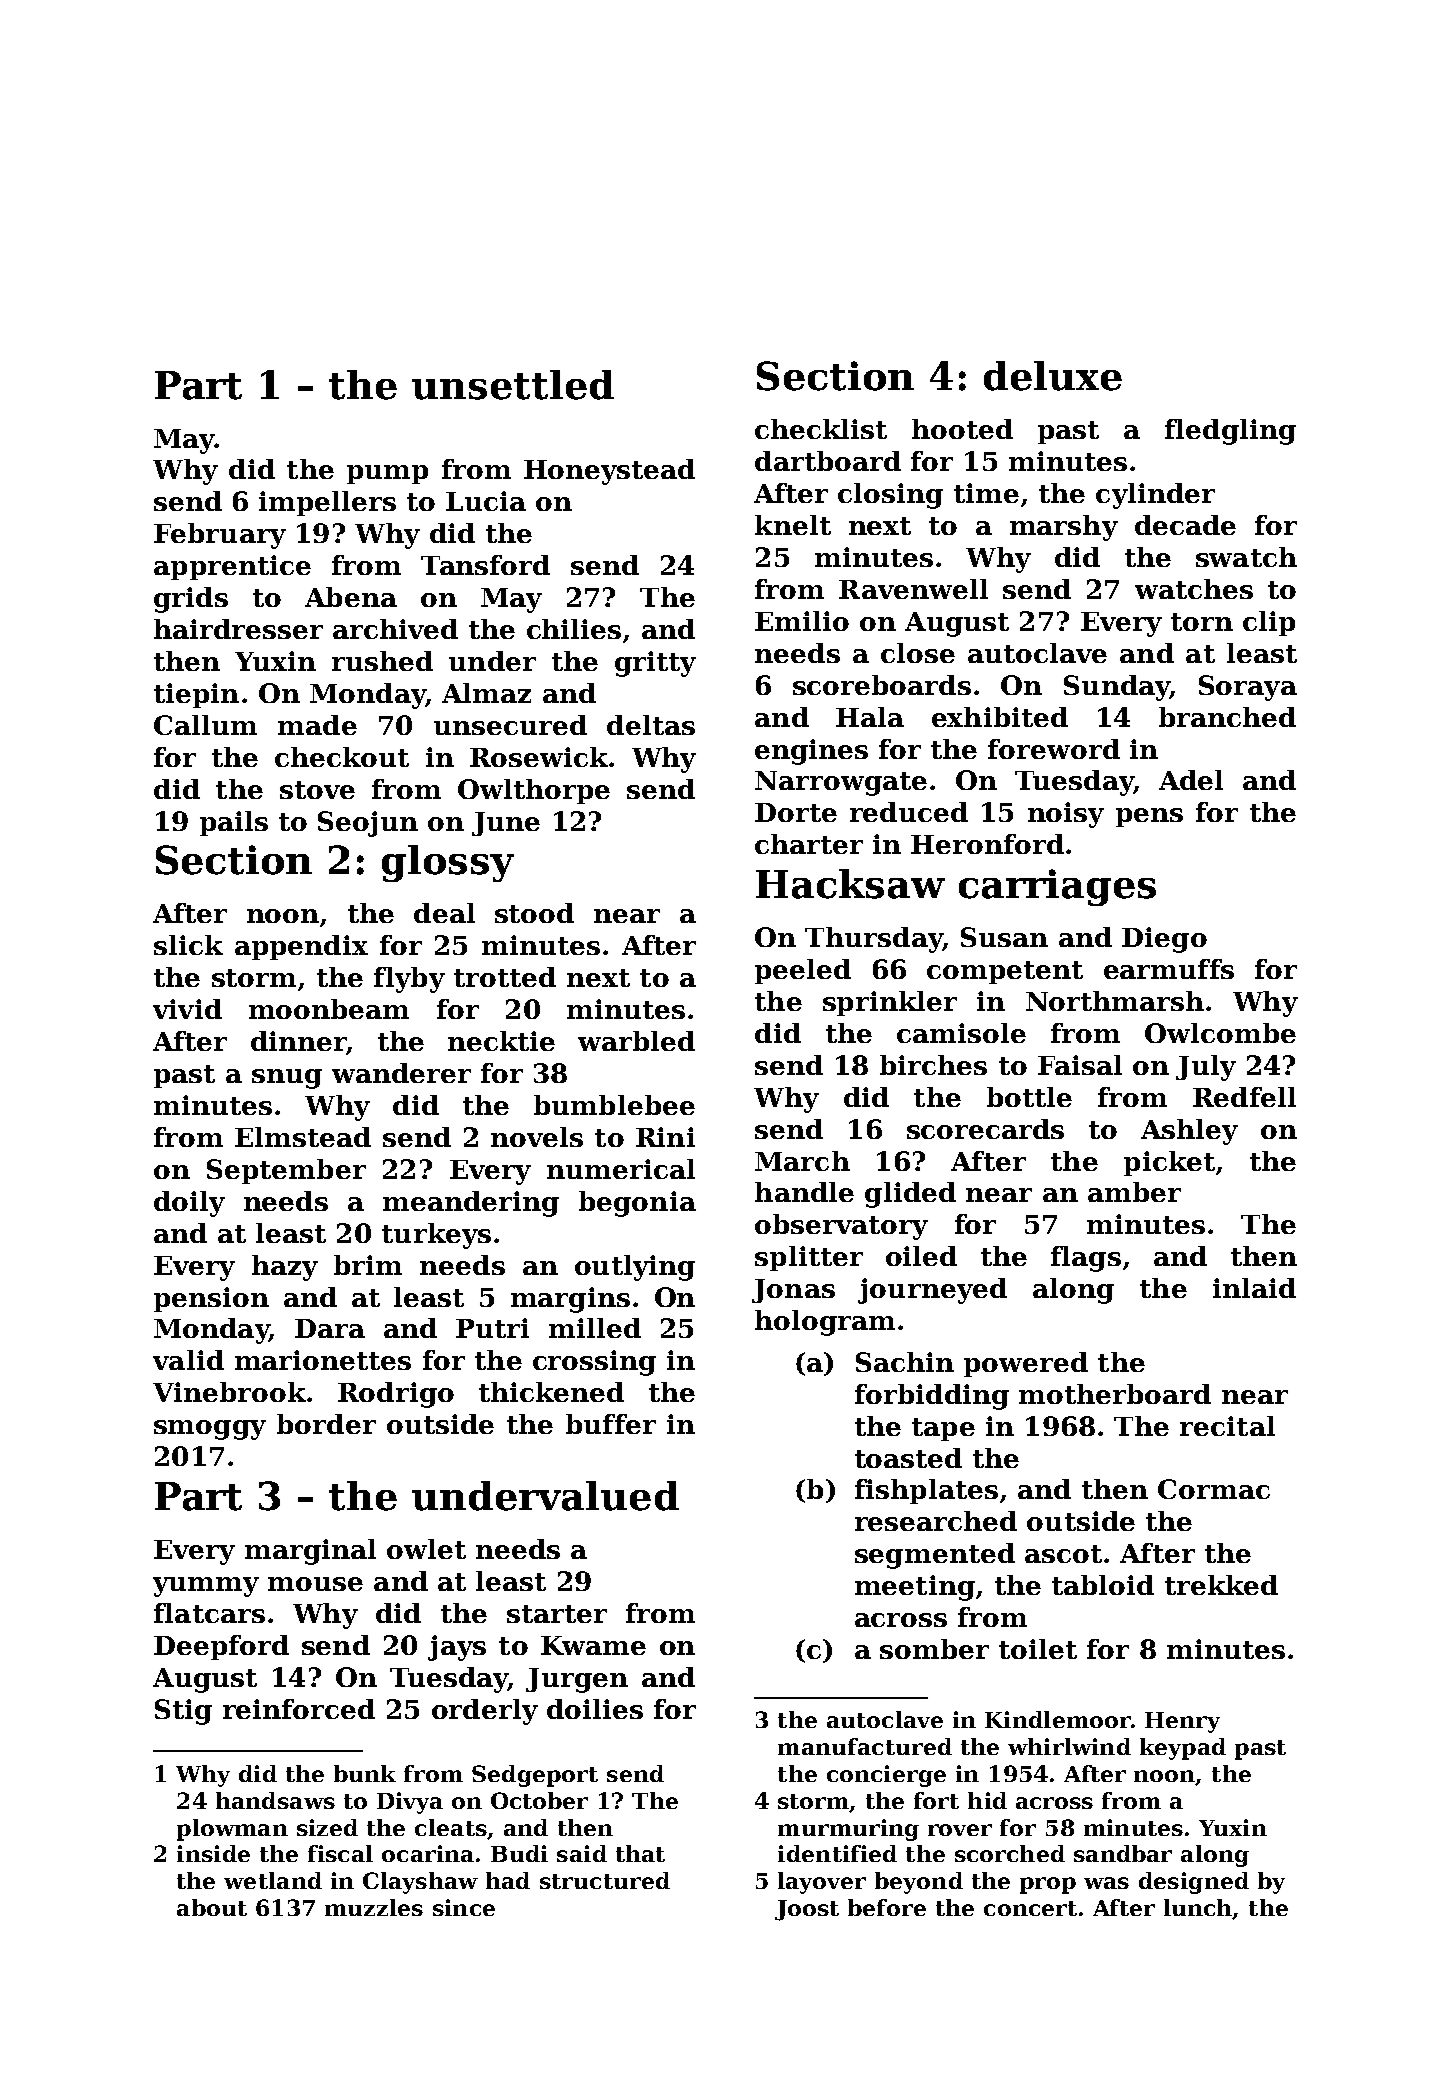 This image has height=2100, width=1450. I want to click on knelt, so click(793, 525).
